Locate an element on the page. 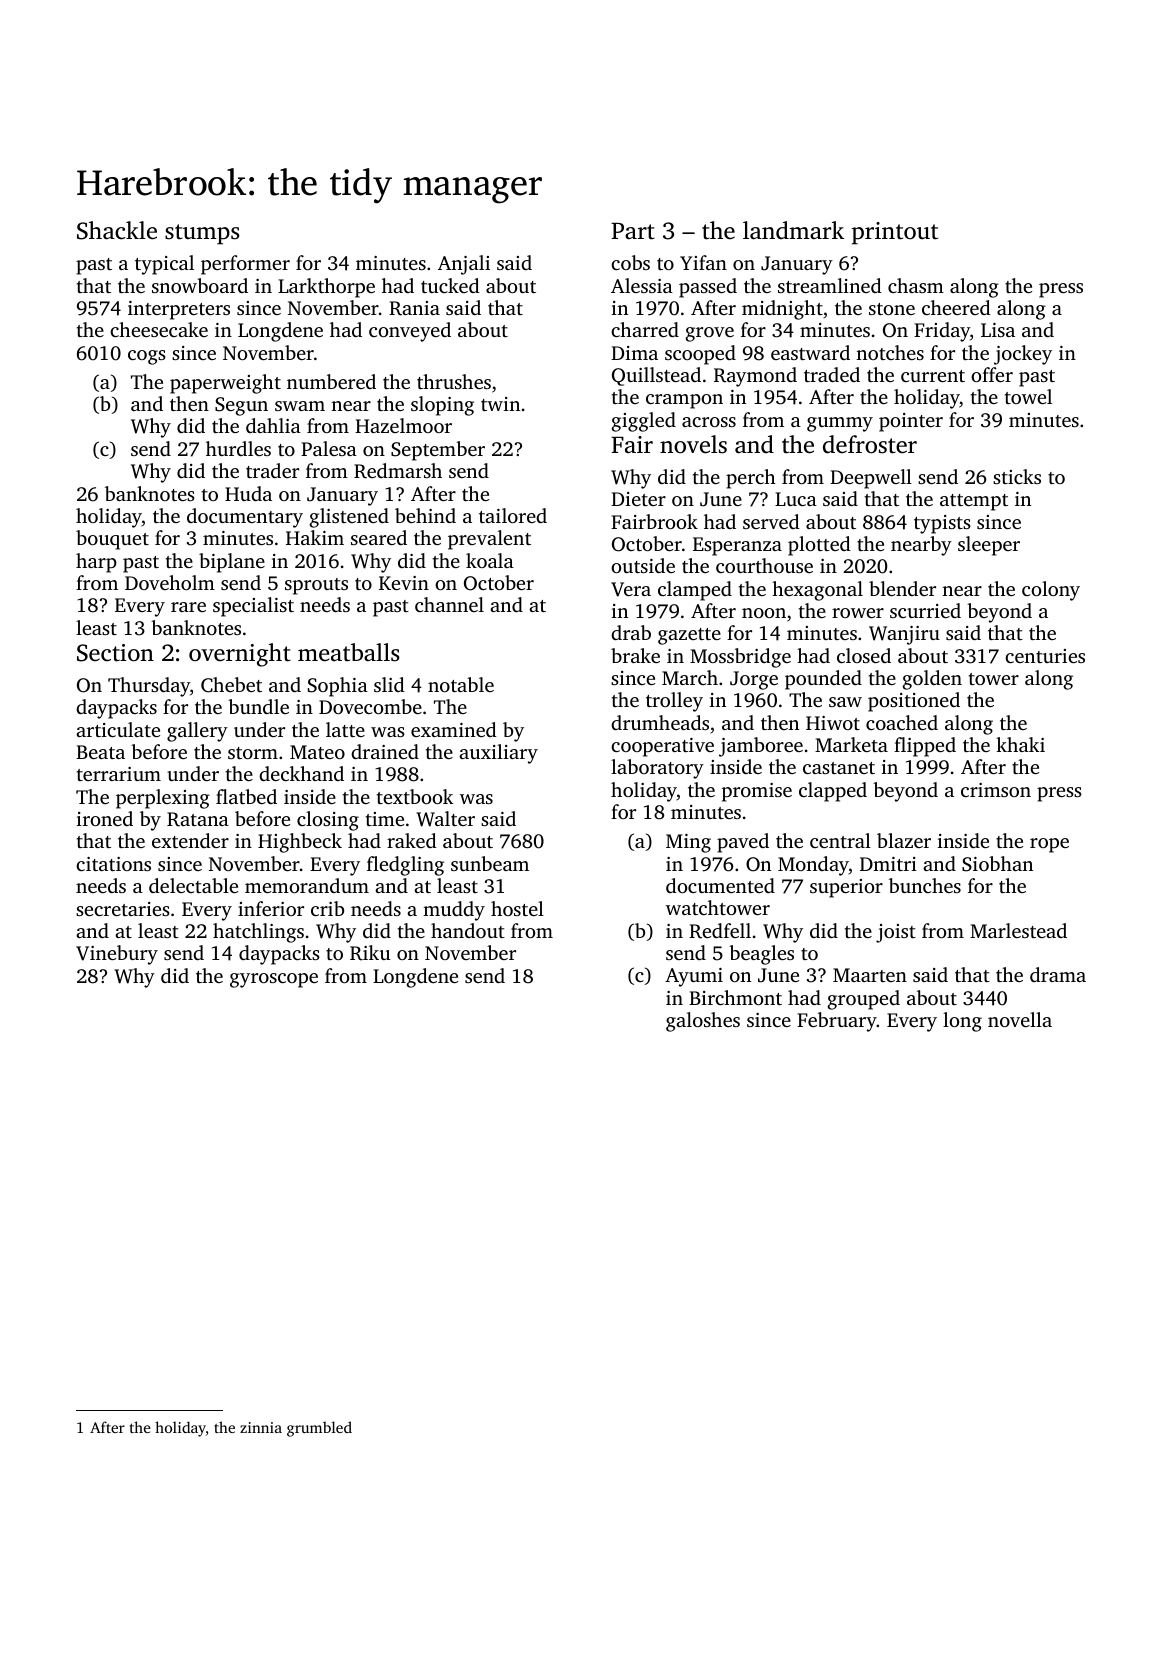 The width and height of the page is (1165, 1654). gyroscope is located at coordinates (274, 980).
